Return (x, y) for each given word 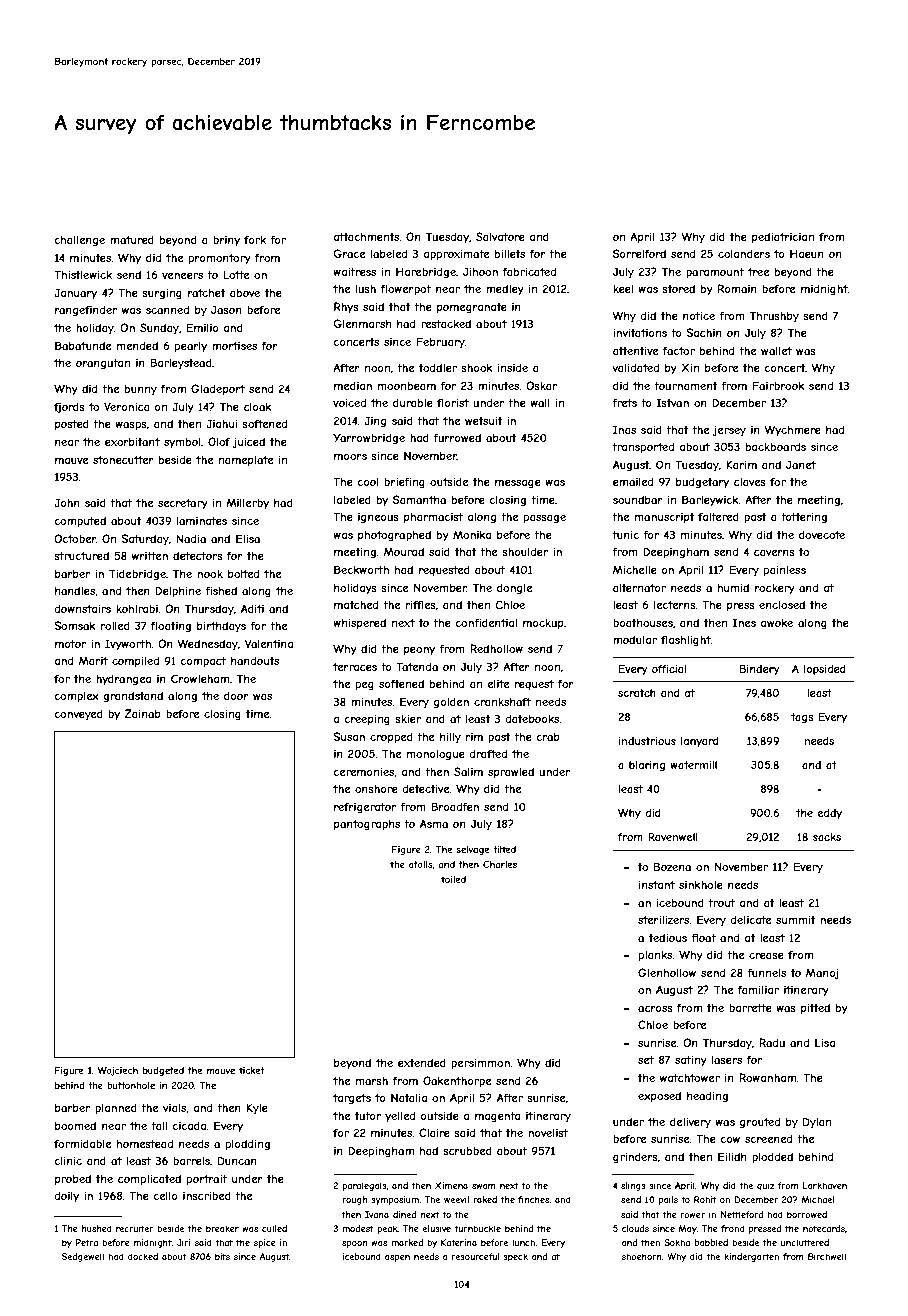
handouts (255, 660)
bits (222, 1256)
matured (132, 239)
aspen (397, 1258)
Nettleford (742, 1214)
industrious (647, 741)
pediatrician (783, 237)
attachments (366, 236)
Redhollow (496, 648)
